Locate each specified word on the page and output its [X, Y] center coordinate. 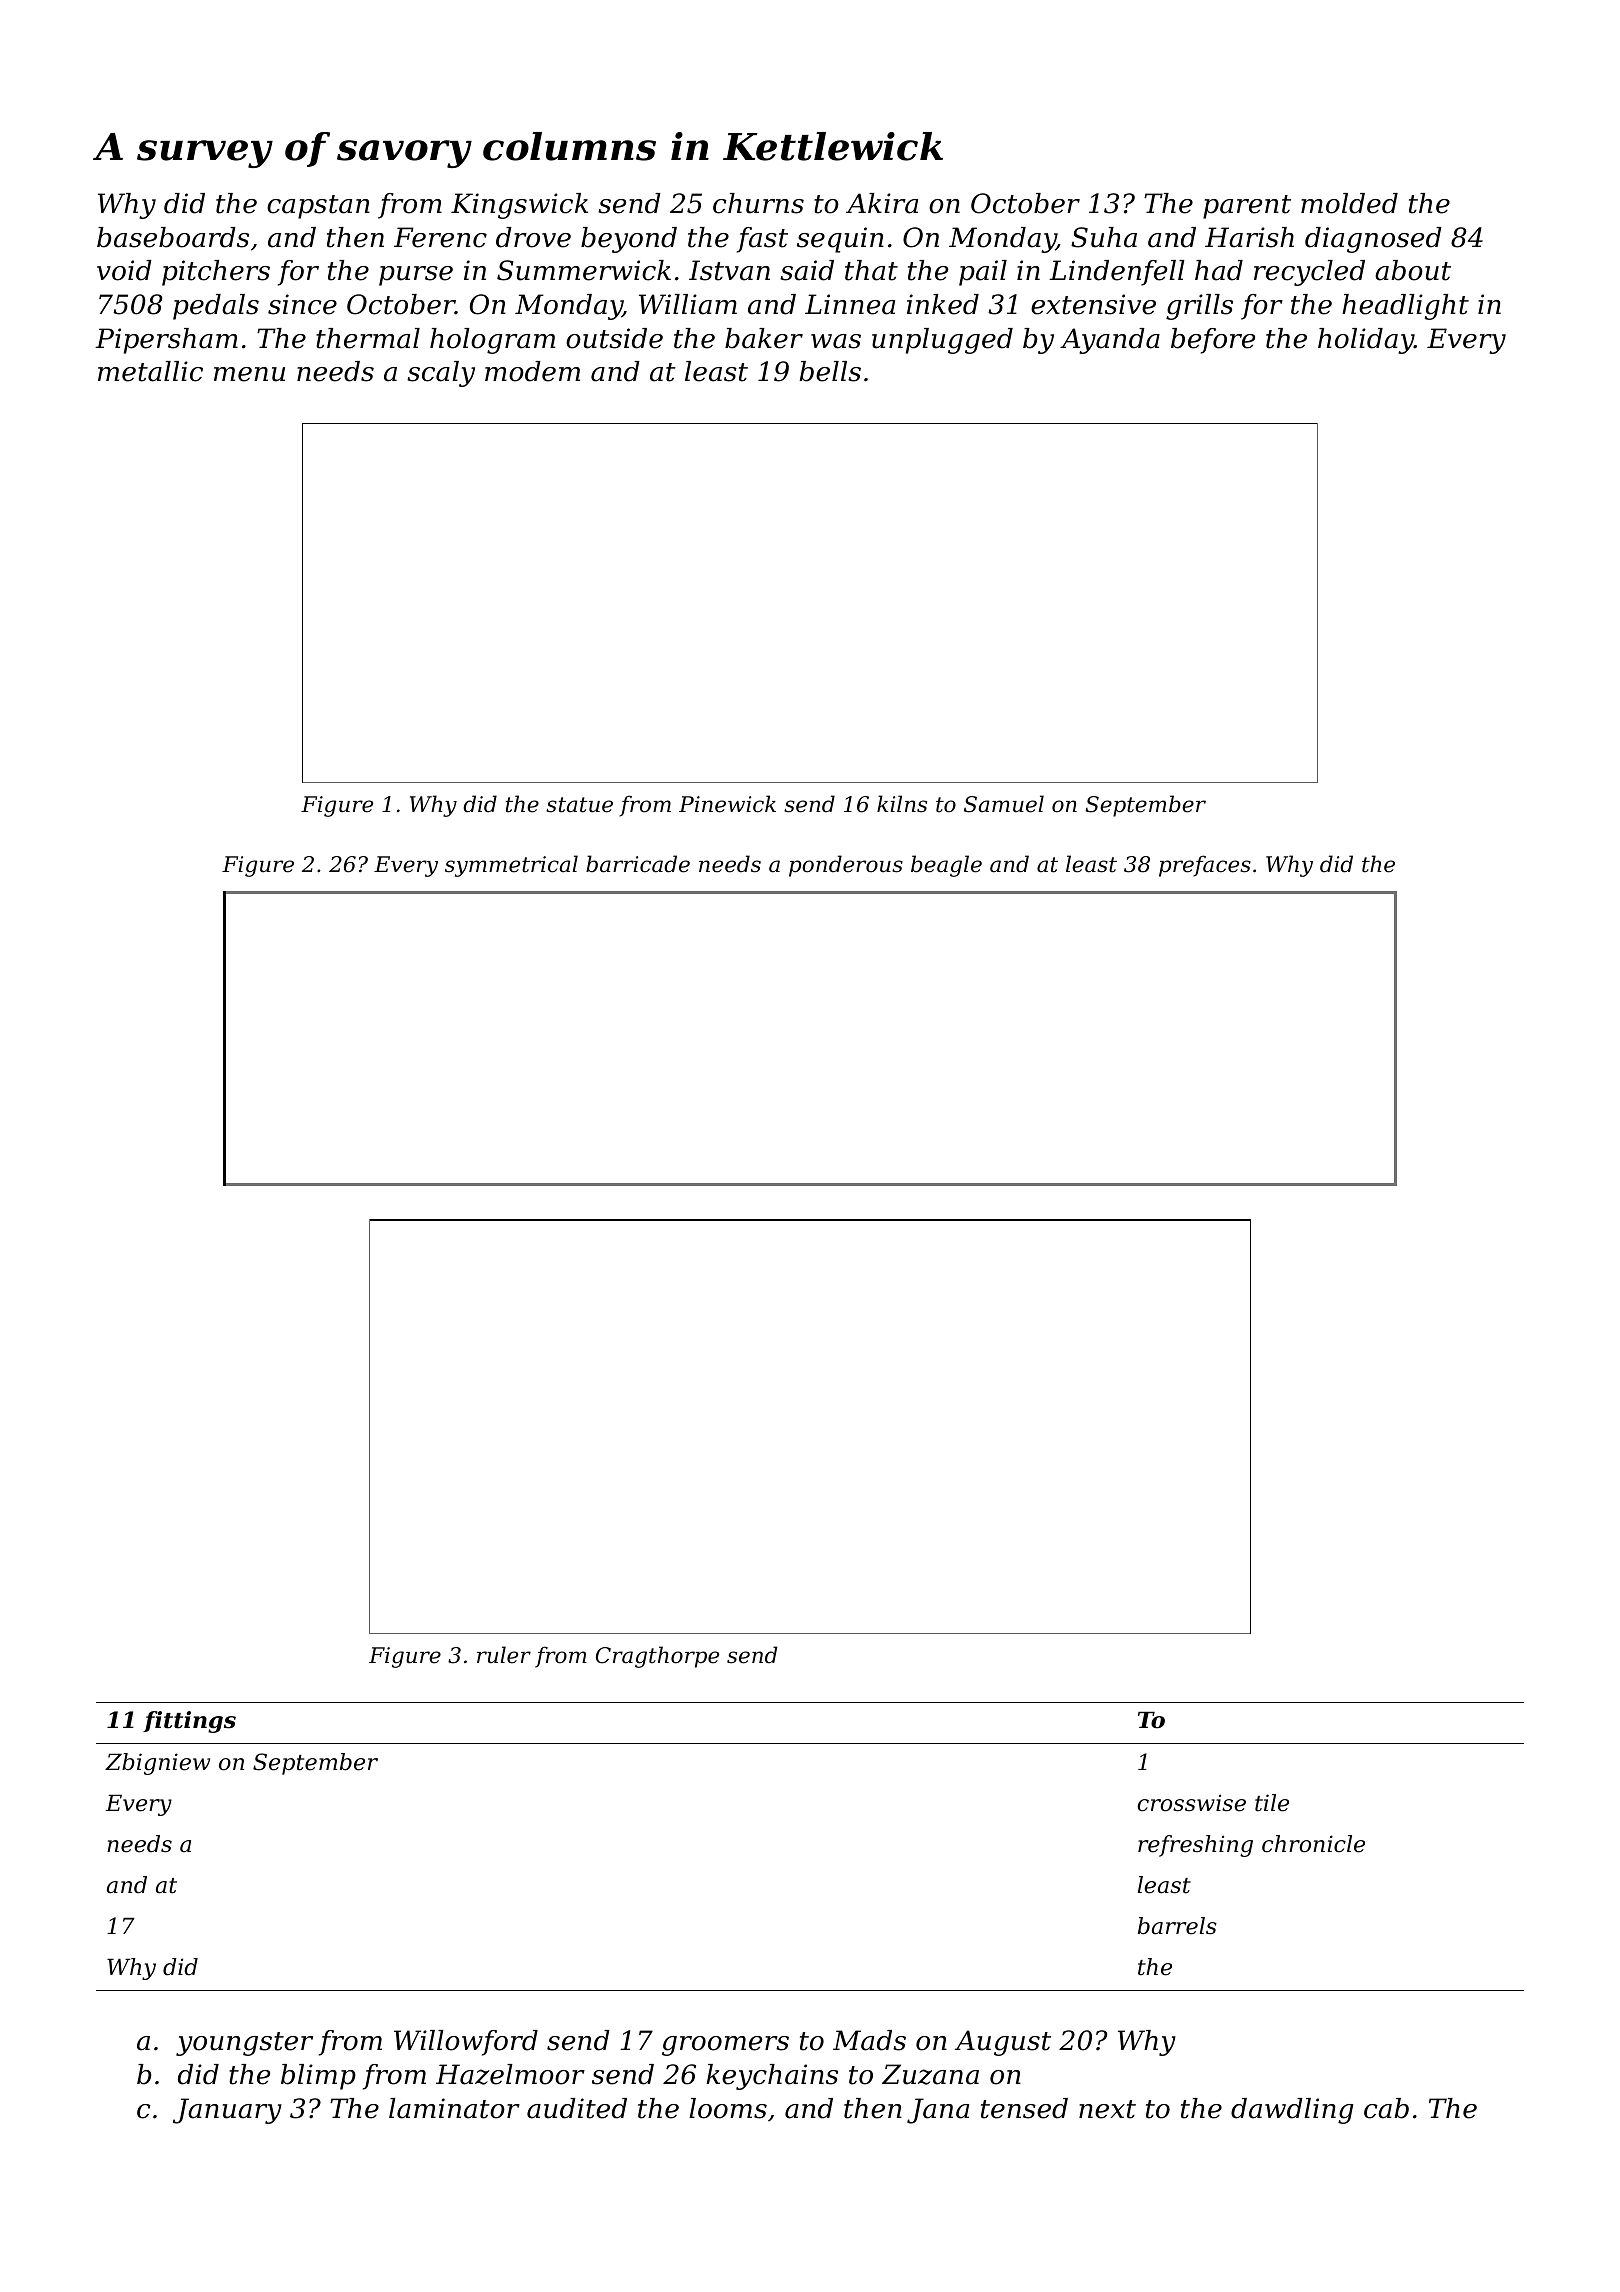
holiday [1366, 341]
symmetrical [511, 866]
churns [758, 203]
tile [1272, 1803]
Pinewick [727, 804]
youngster [244, 2044]
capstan [318, 207]
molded [1349, 203]
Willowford [466, 2043]
